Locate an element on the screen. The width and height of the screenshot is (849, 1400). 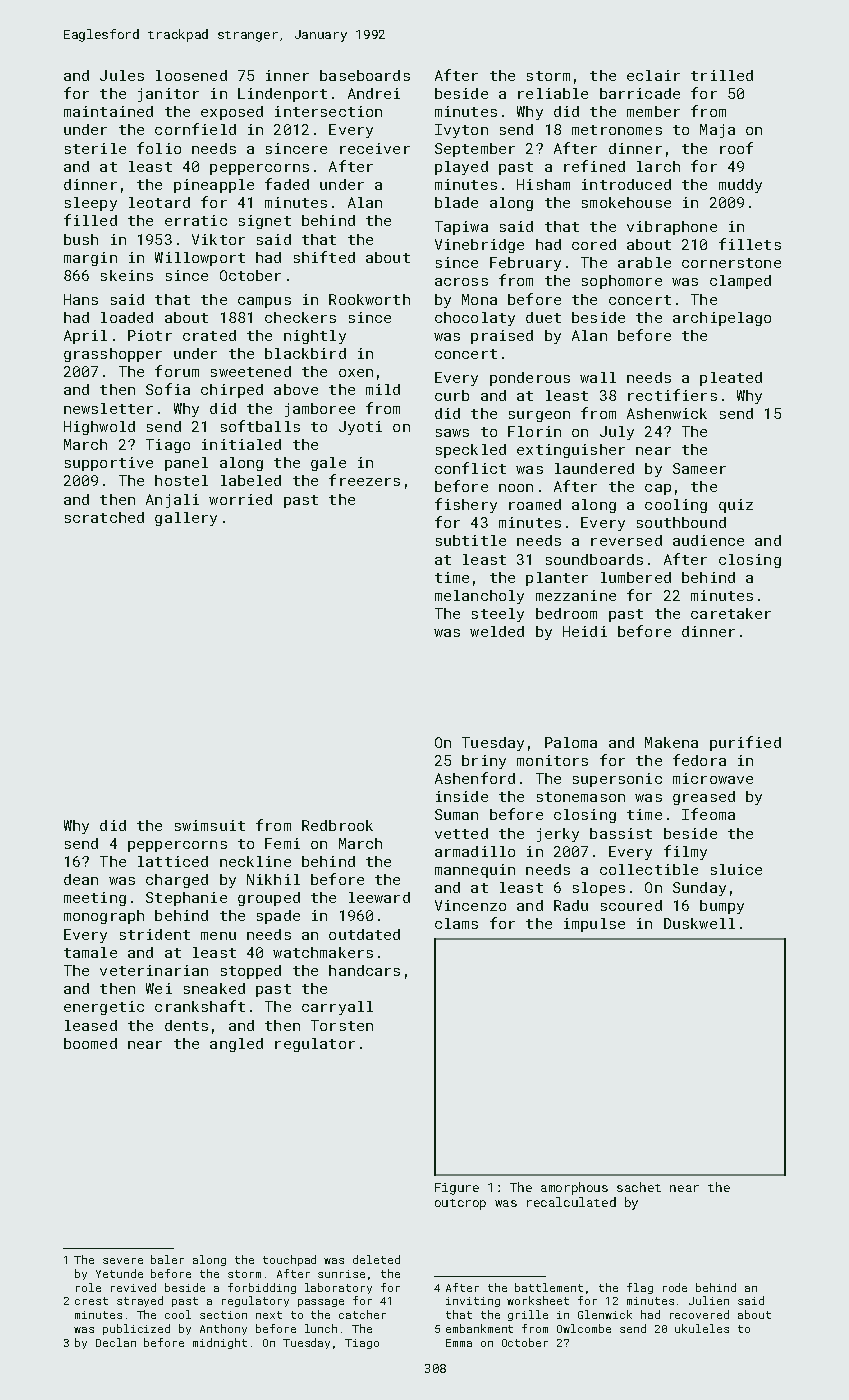
subtitle is located at coordinates (471, 540).
